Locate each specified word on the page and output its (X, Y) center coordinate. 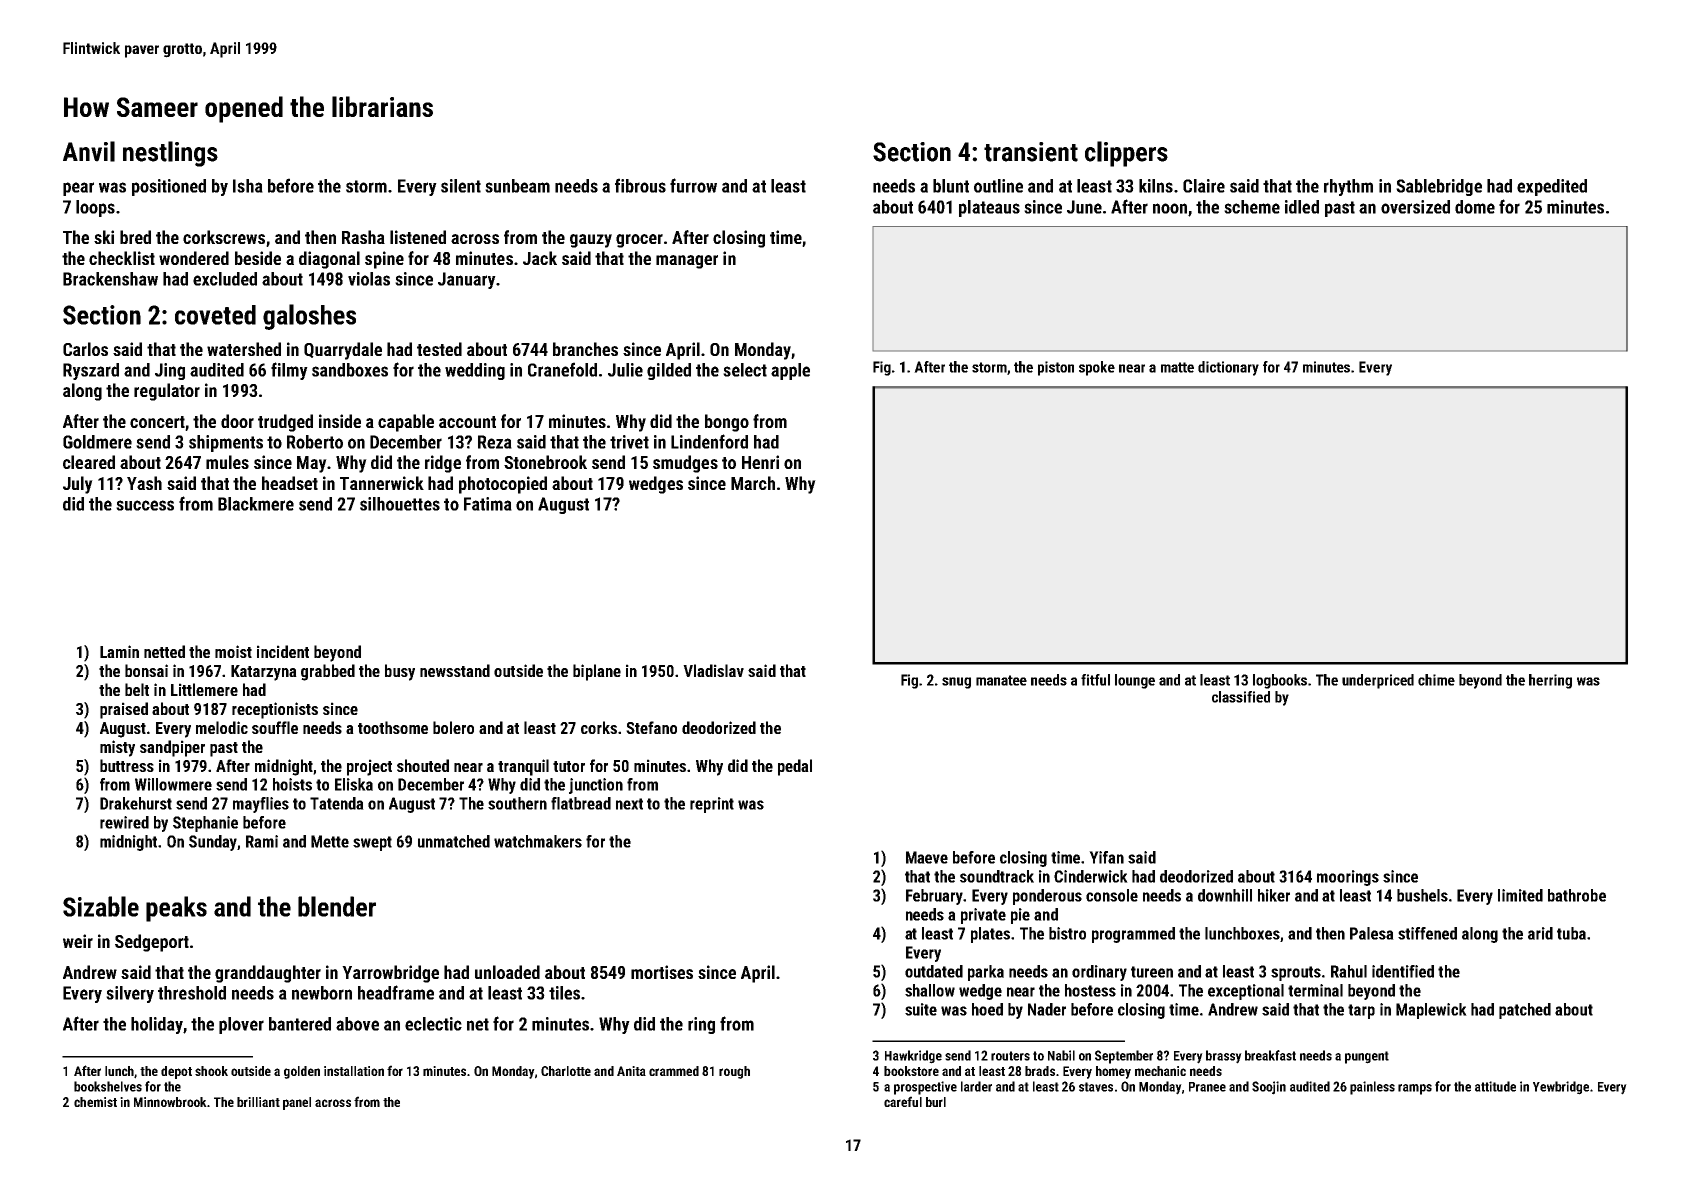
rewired (124, 822)
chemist (95, 1102)
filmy (289, 371)
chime (1436, 680)
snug (956, 683)
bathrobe (1577, 895)
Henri (760, 462)
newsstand (455, 670)
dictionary (1228, 368)
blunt (951, 186)
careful (903, 1101)
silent (461, 186)
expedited (1552, 187)
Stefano (651, 727)
